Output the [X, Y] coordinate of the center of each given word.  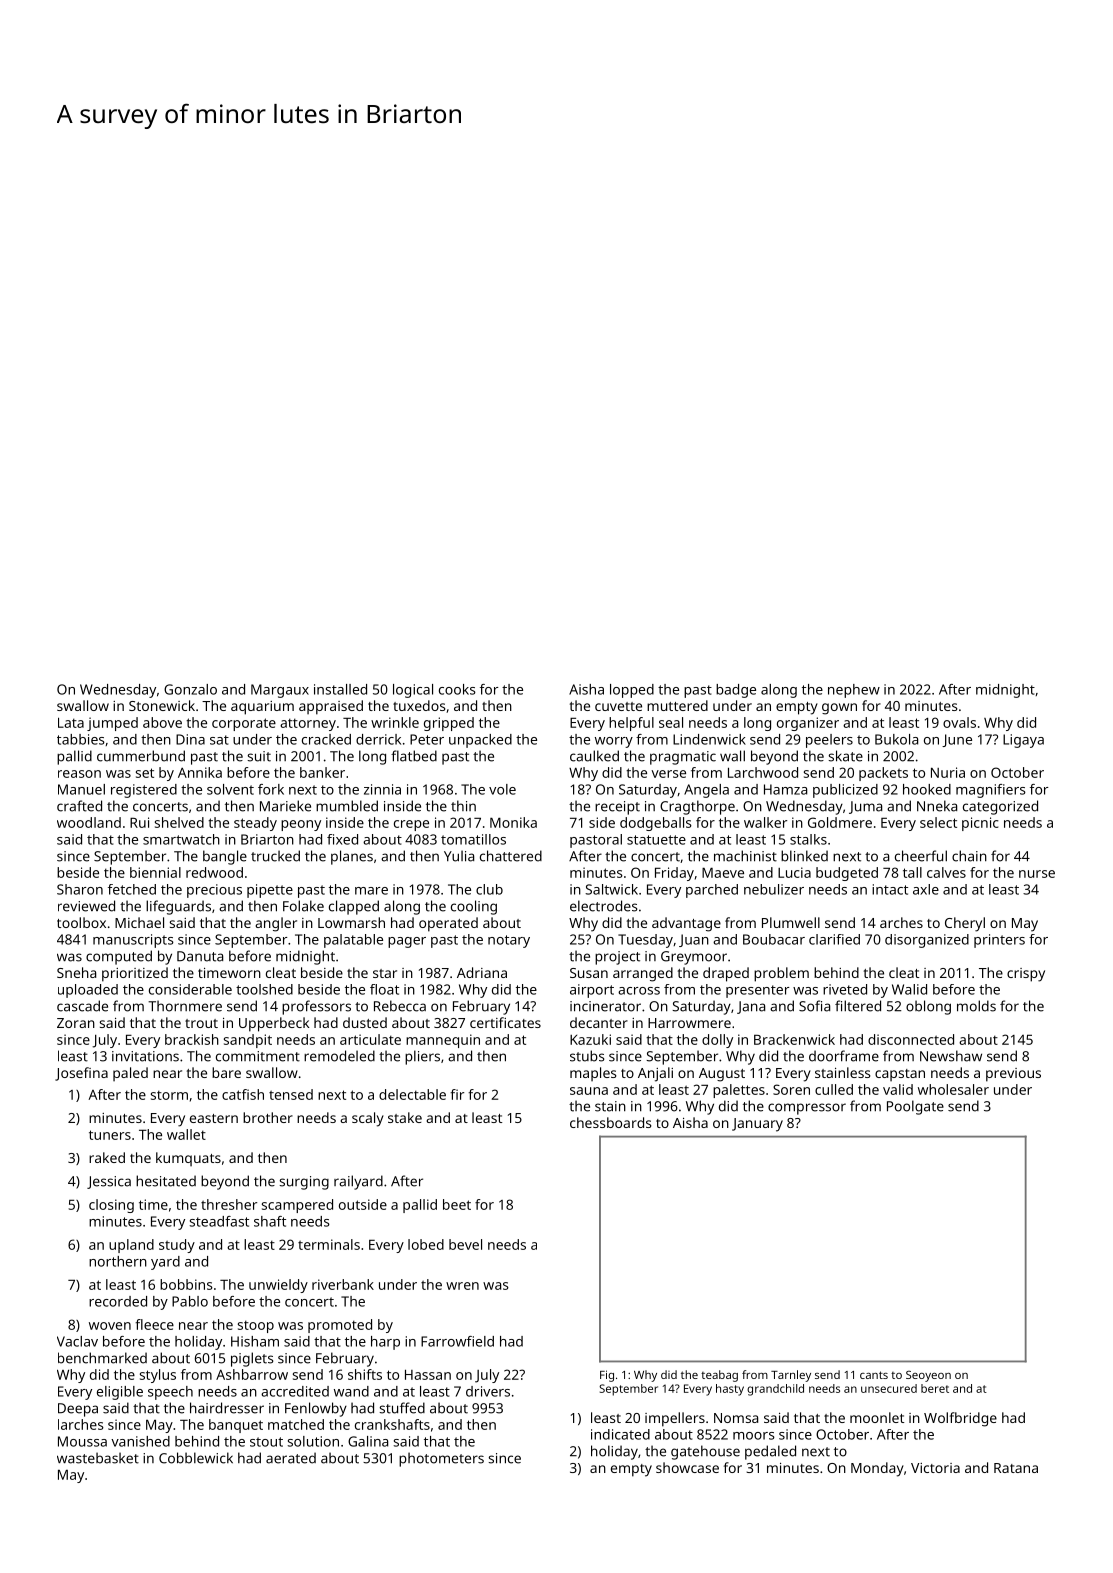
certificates [505, 1022]
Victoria [935, 1468]
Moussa [82, 1441]
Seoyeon [928, 1376]
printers [999, 941]
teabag [719, 1376]
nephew [854, 691]
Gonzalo [190, 689]
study [177, 1246]
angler [276, 924]
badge [736, 691]
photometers [441, 1459]
